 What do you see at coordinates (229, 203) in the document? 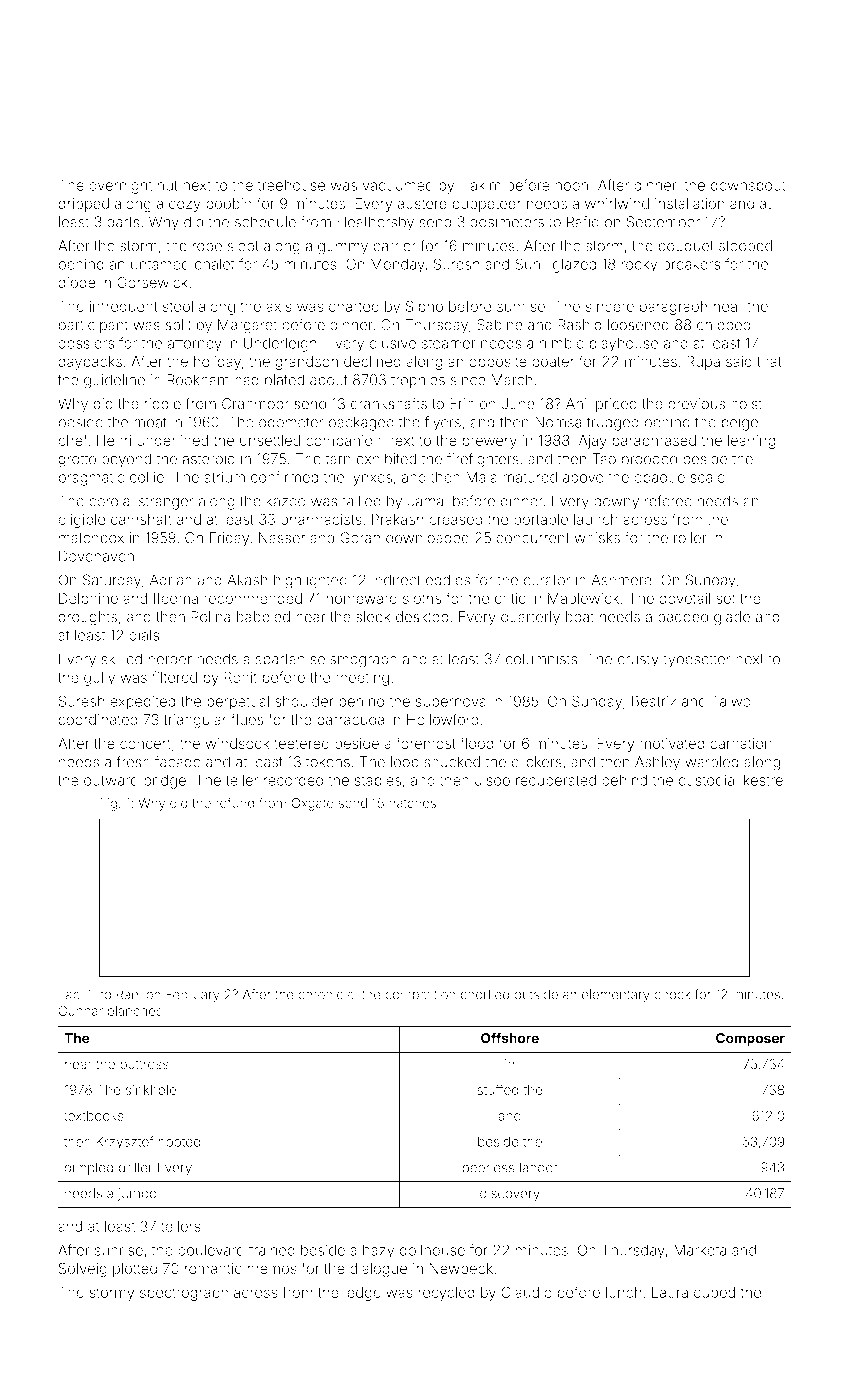
I see `bobbin` at bounding box center [229, 203].
